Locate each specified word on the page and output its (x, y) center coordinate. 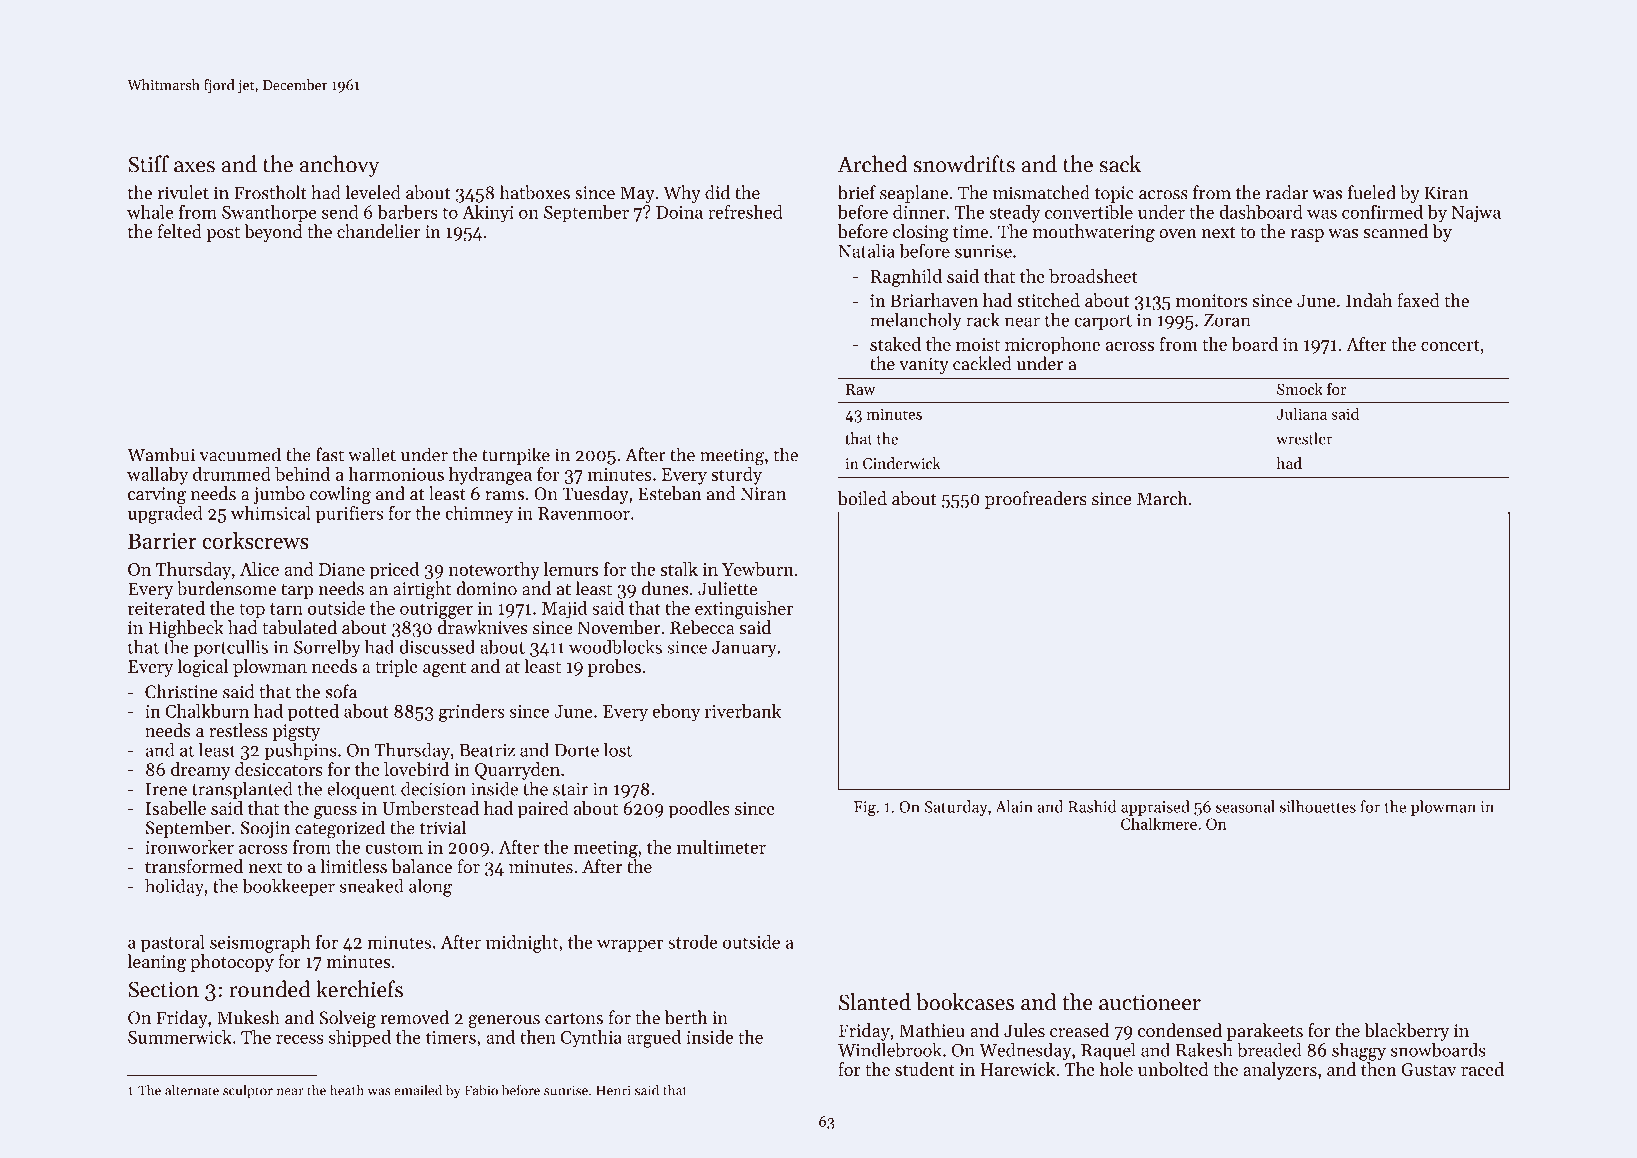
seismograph (260, 944)
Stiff (148, 164)
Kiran (1446, 193)
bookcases (965, 1002)
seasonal (1245, 806)
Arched (872, 164)
